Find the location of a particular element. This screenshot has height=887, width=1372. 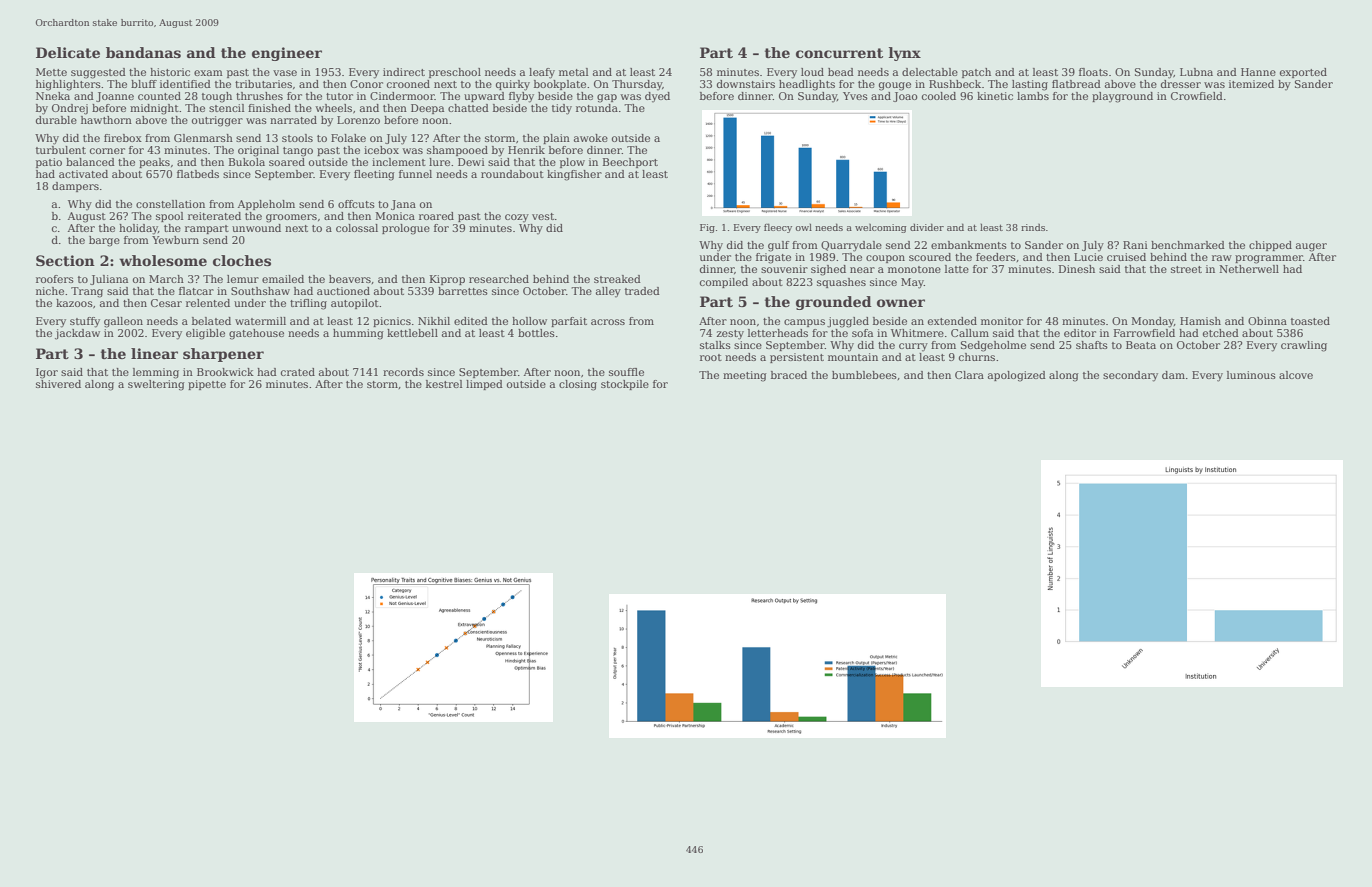

sofa is located at coordinates (862, 333).
